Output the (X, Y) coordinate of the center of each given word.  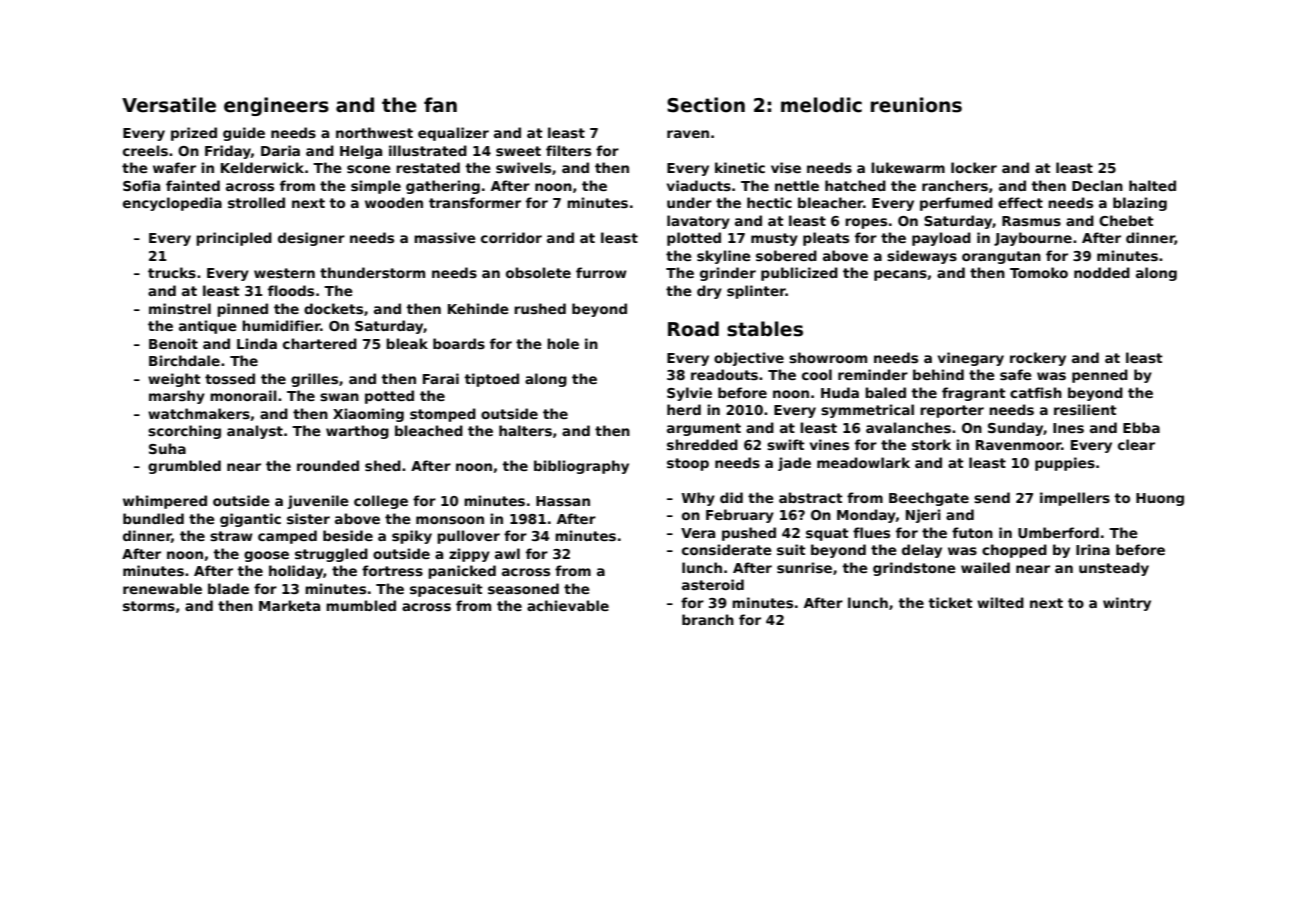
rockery (1038, 359)
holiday (296, 572)
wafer (174, 167)
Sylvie (689, 394)
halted (1152, 185)
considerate (727, 549)
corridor (511, 237)
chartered (320, 343)
